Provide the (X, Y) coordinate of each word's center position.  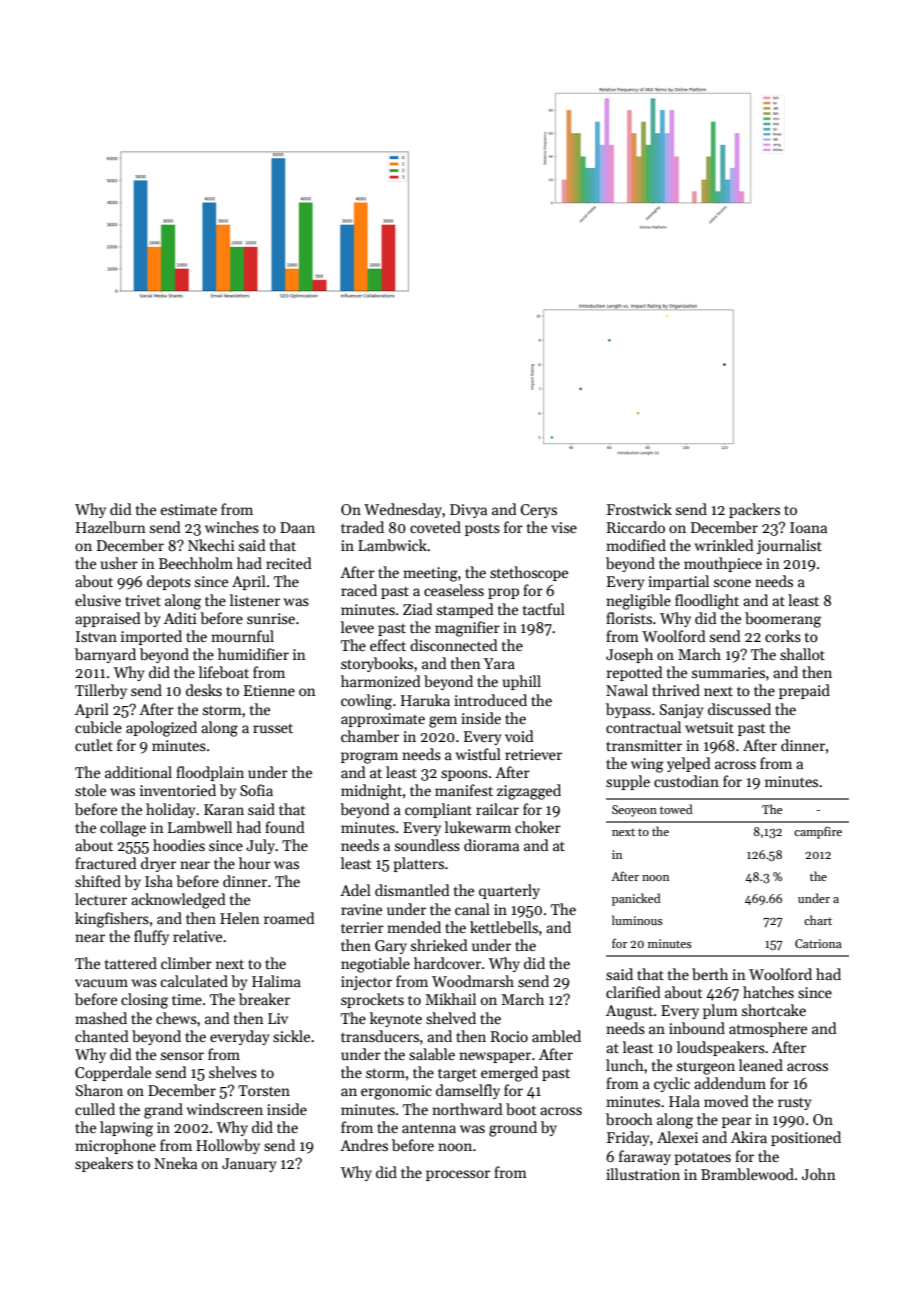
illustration (643, 1174)
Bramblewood (747, 1174)
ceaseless (454, 590)
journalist (789, 546)
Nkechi (211, 545)
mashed (101, 1018)
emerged (509, 1074)
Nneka (175, 1163)
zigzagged (529, 792)
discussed (739, 709)
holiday (170, 810)
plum (720, 1011)
